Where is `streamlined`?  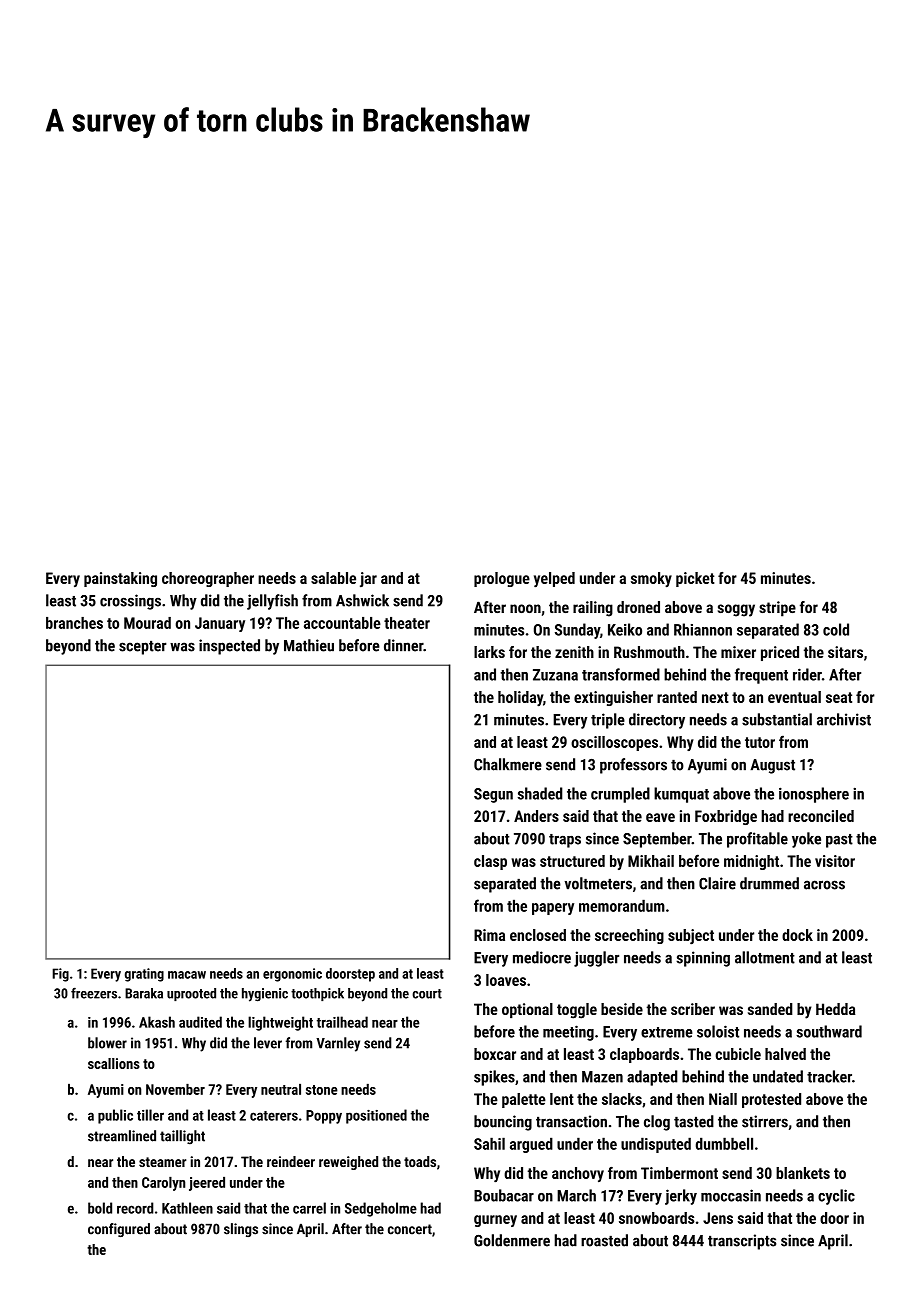 streamlined is located at coordinates (122, 1136).
